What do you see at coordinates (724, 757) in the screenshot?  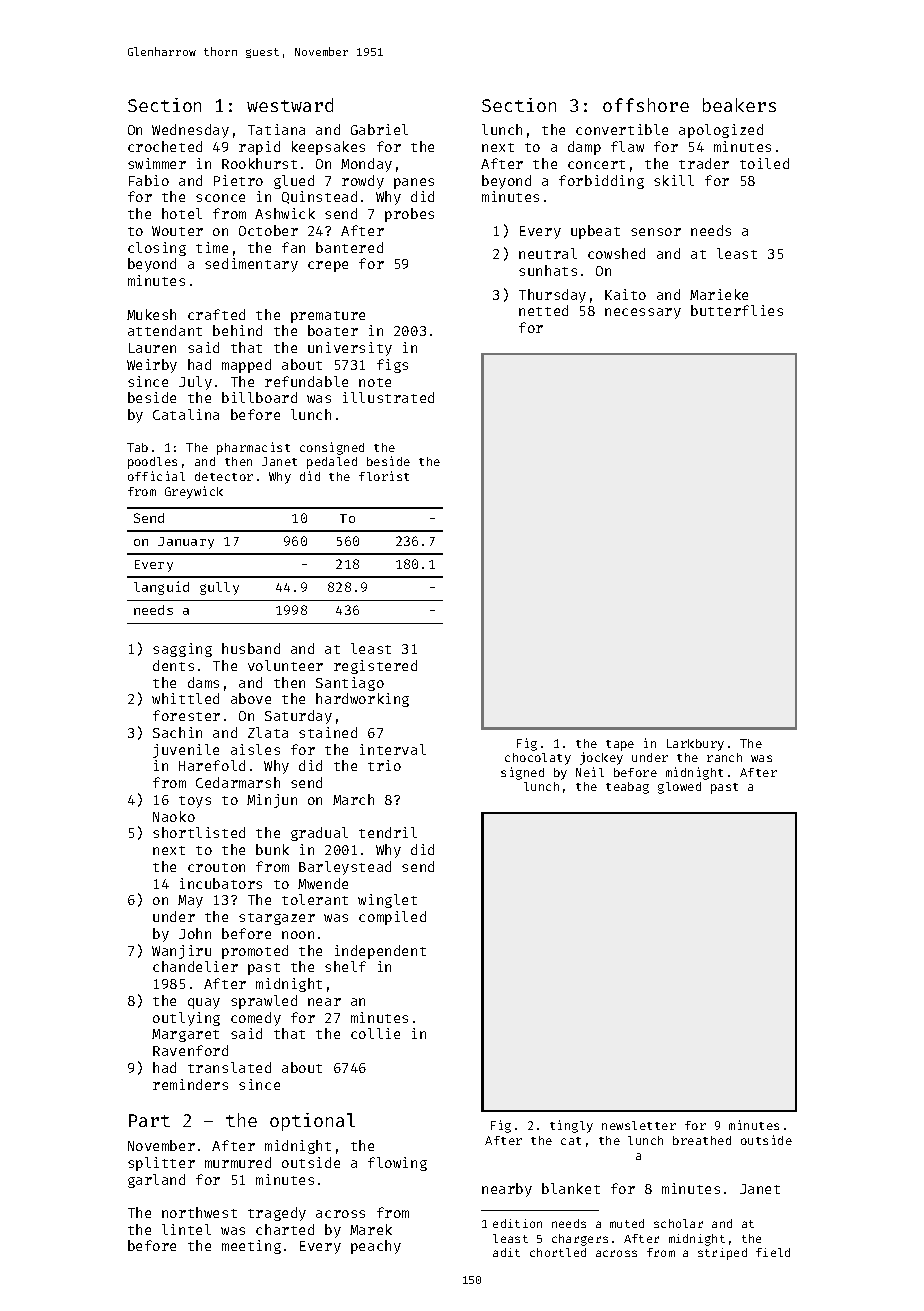 I see `ranch` at bounding box center [724, 757].
